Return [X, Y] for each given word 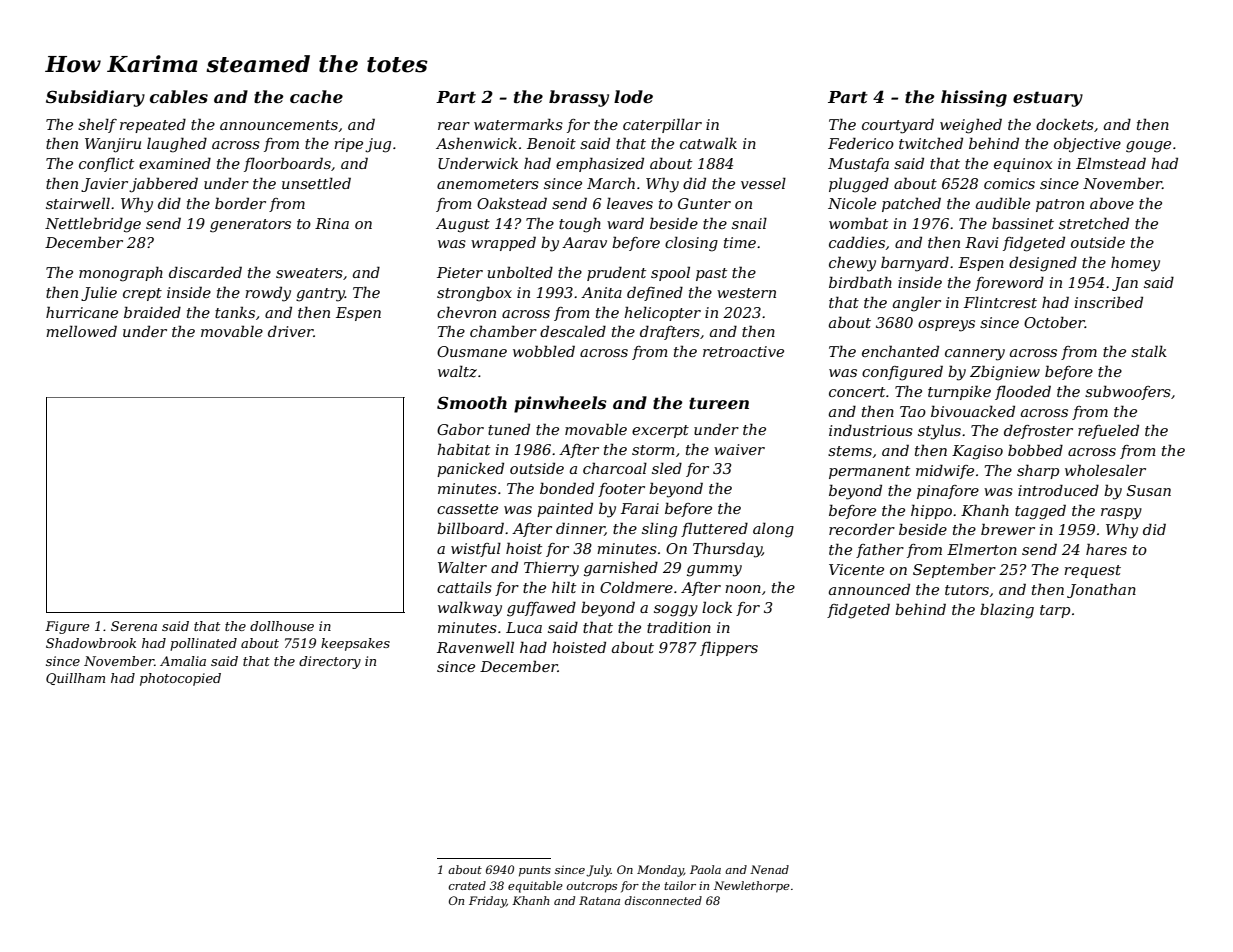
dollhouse [282, 626]
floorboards [287, 164]
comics [1009, 183]
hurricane [82, 312]
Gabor [460, 429]
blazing [1007, 611]
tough [580, 225]
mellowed [81, 331]
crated [467, 885]
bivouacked [973, 411]
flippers [729, 648]
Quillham [75, 679]
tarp [1055, 611]
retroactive [743, 351]
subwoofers [1128, 392]
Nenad [769, 869]
